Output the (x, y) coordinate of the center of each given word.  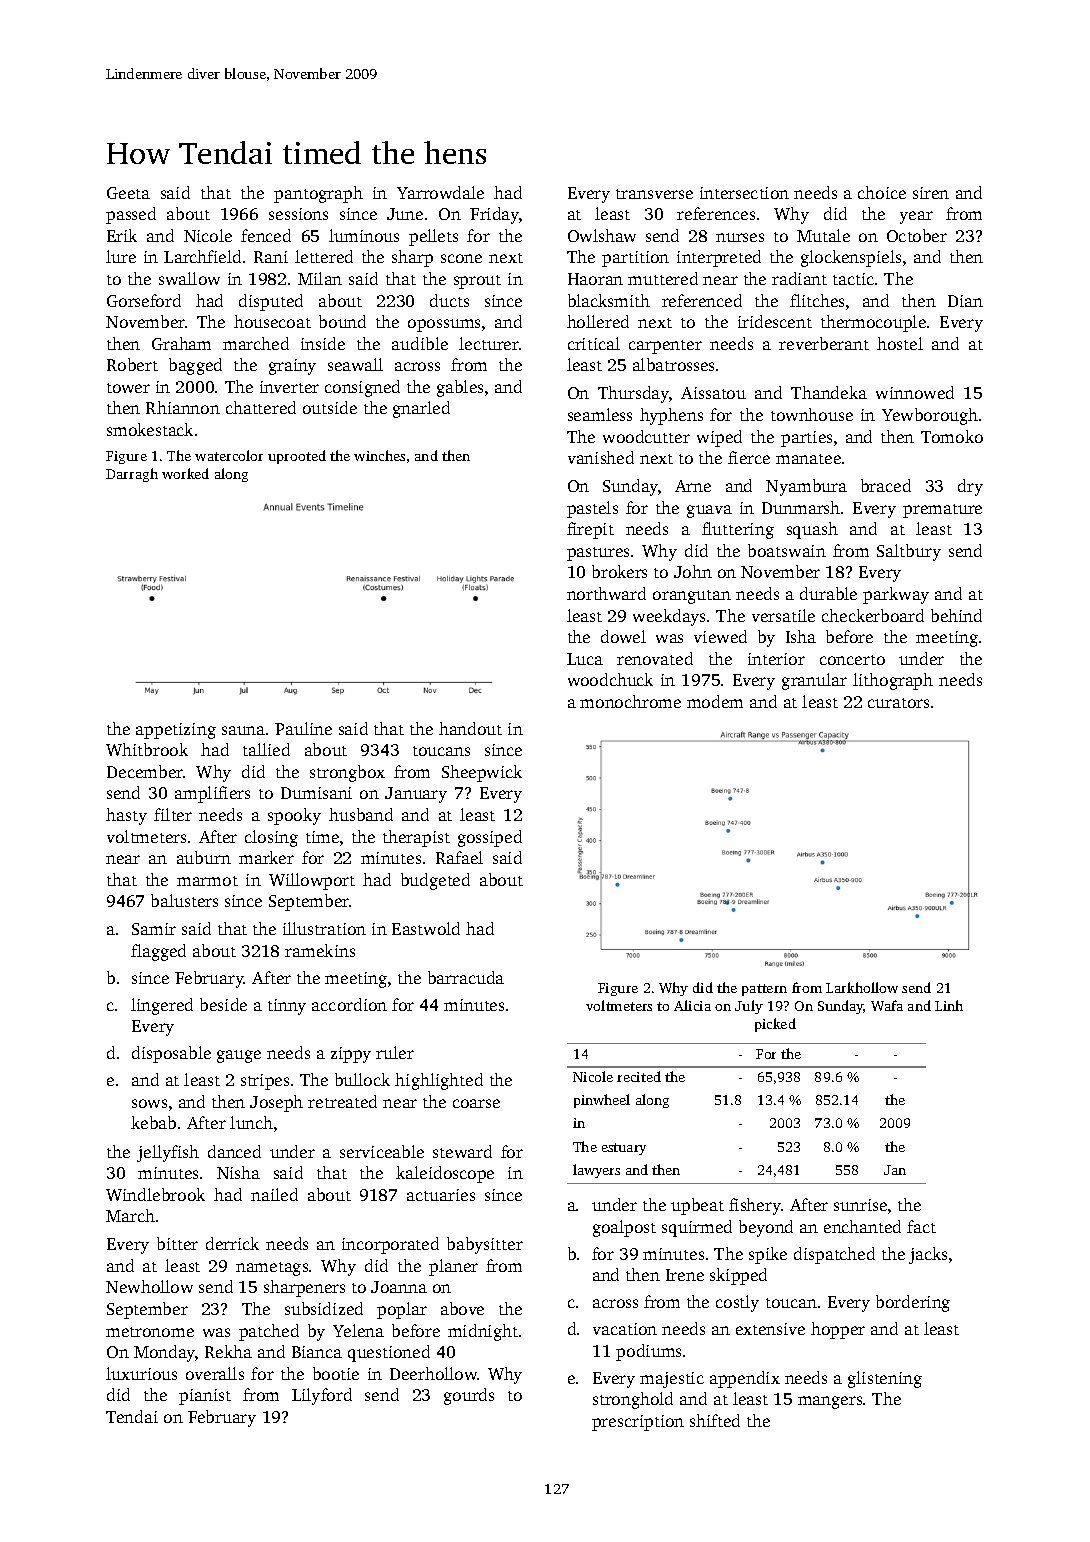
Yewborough (930, 416)
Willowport (312, 881)
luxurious (141, 1373)
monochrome (630, 701)
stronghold (633, 1400)
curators (898, 703)
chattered (261, 407)
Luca (585, 659)
